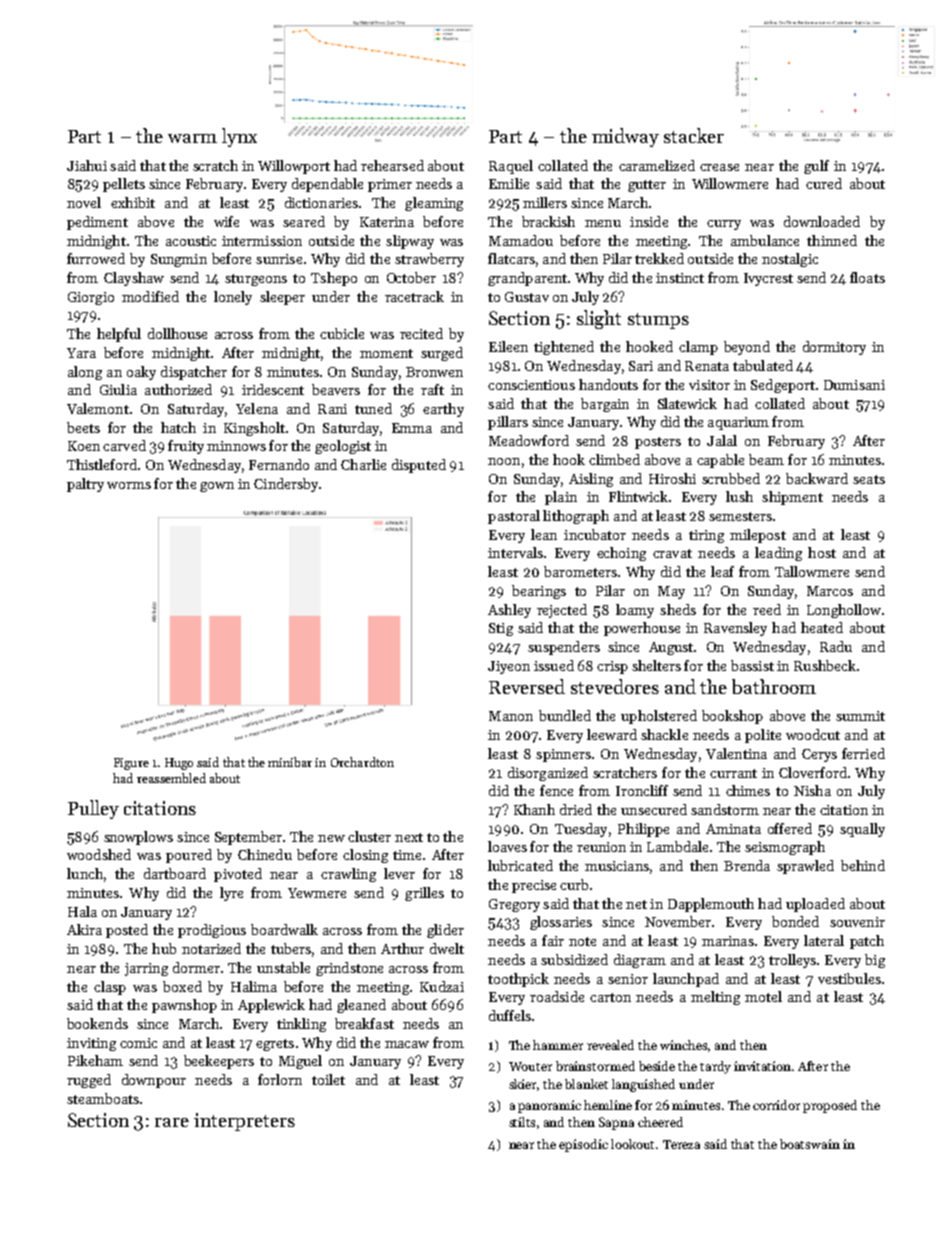 The image size is (952, 1233). Describe the element at coordinates (97, 1023) in the image. I see `bookends` at that location.
